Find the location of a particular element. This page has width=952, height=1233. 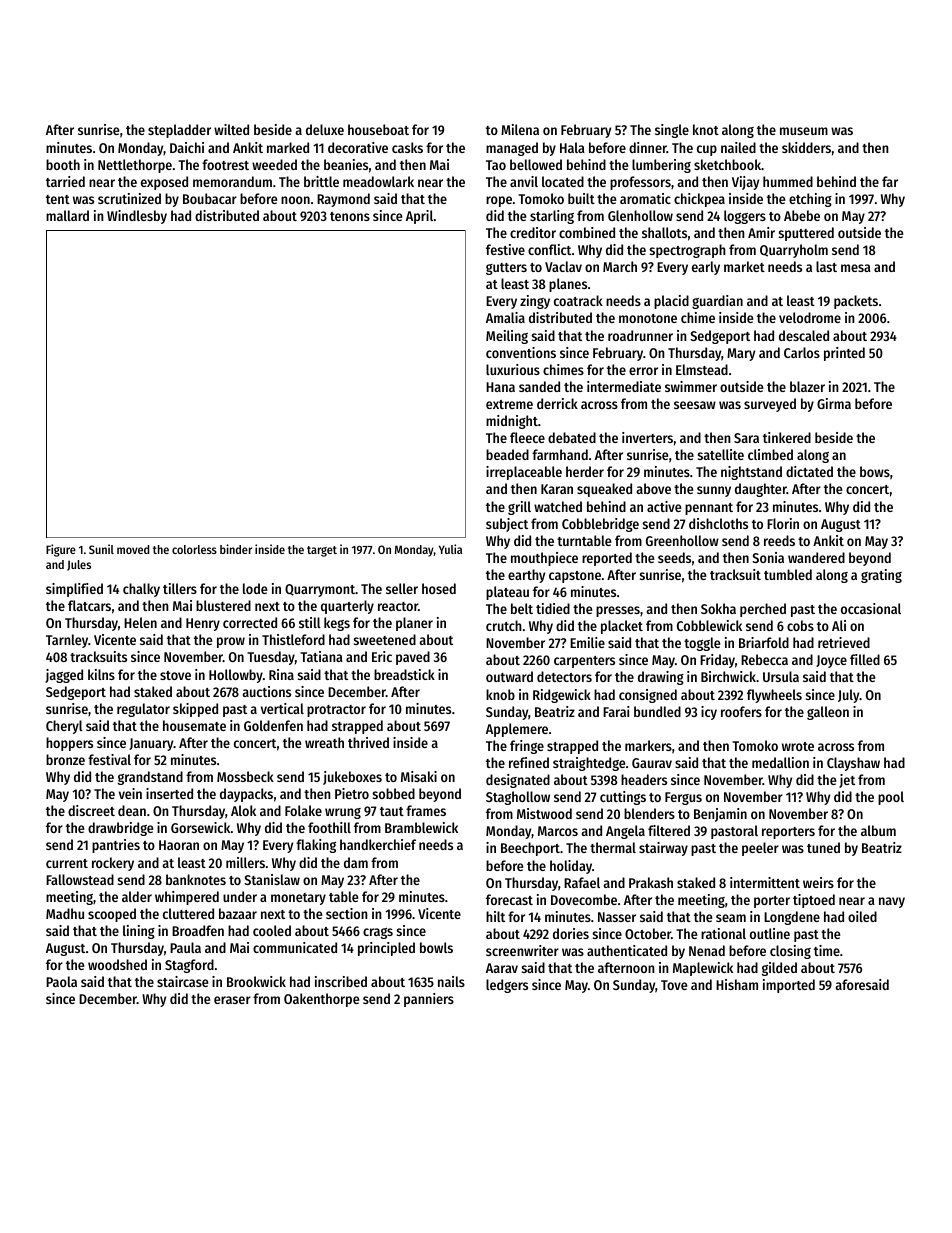

handkerchief is located at coordinates (378, 844).
